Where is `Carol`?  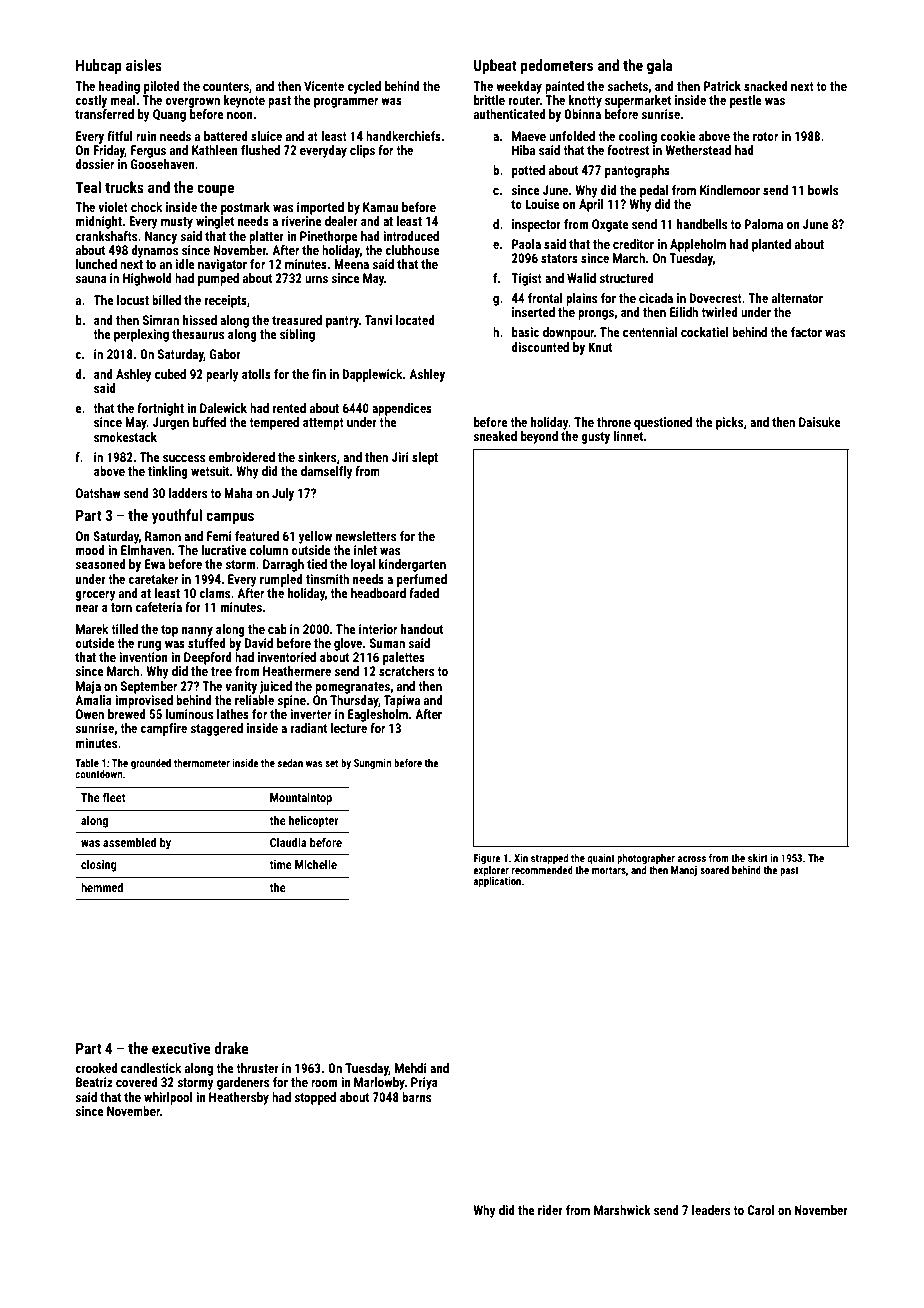
Carol is located at coordinates (761, 1210).
